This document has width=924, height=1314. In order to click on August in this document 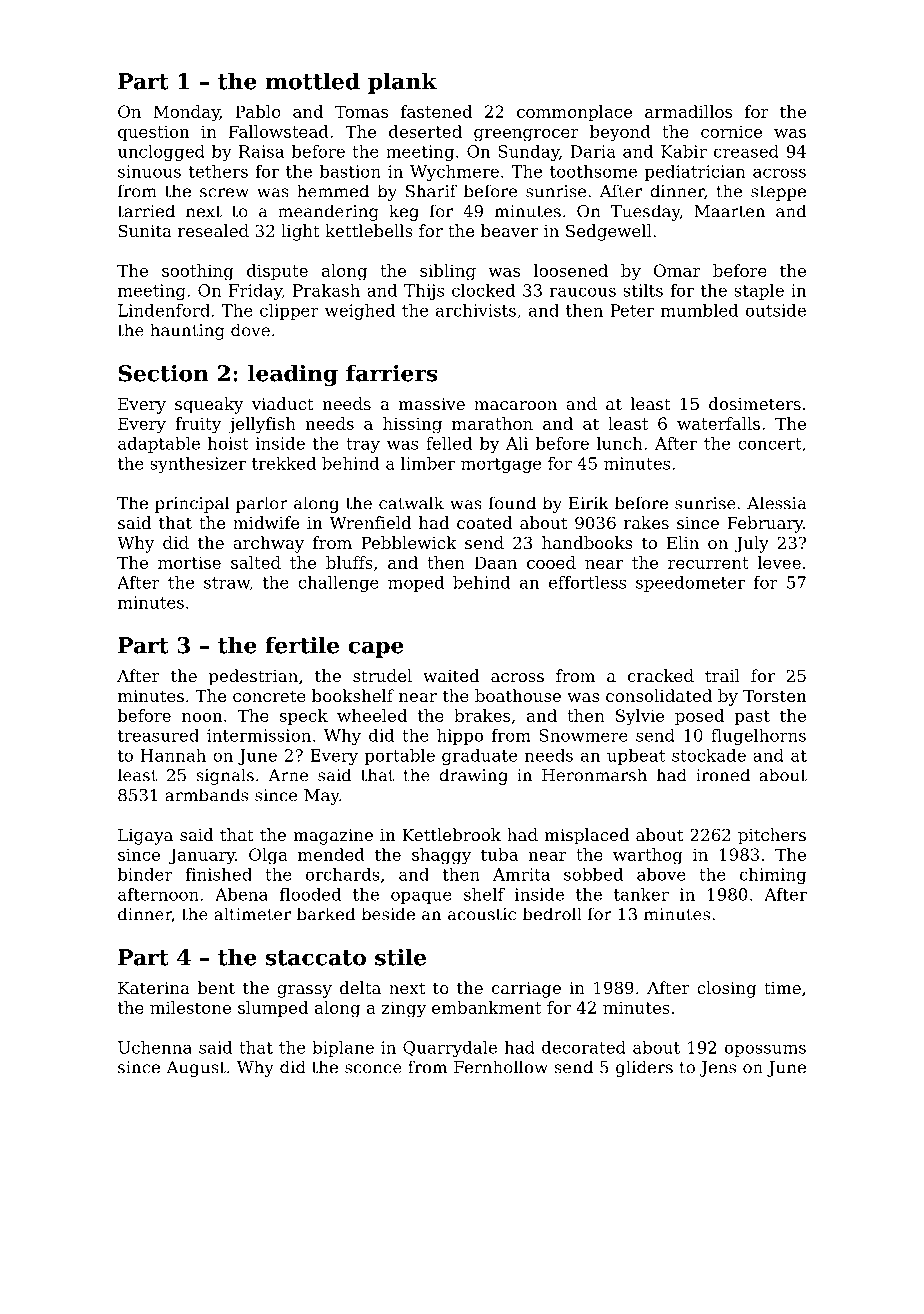, I will do `click(196, 1069)`.
